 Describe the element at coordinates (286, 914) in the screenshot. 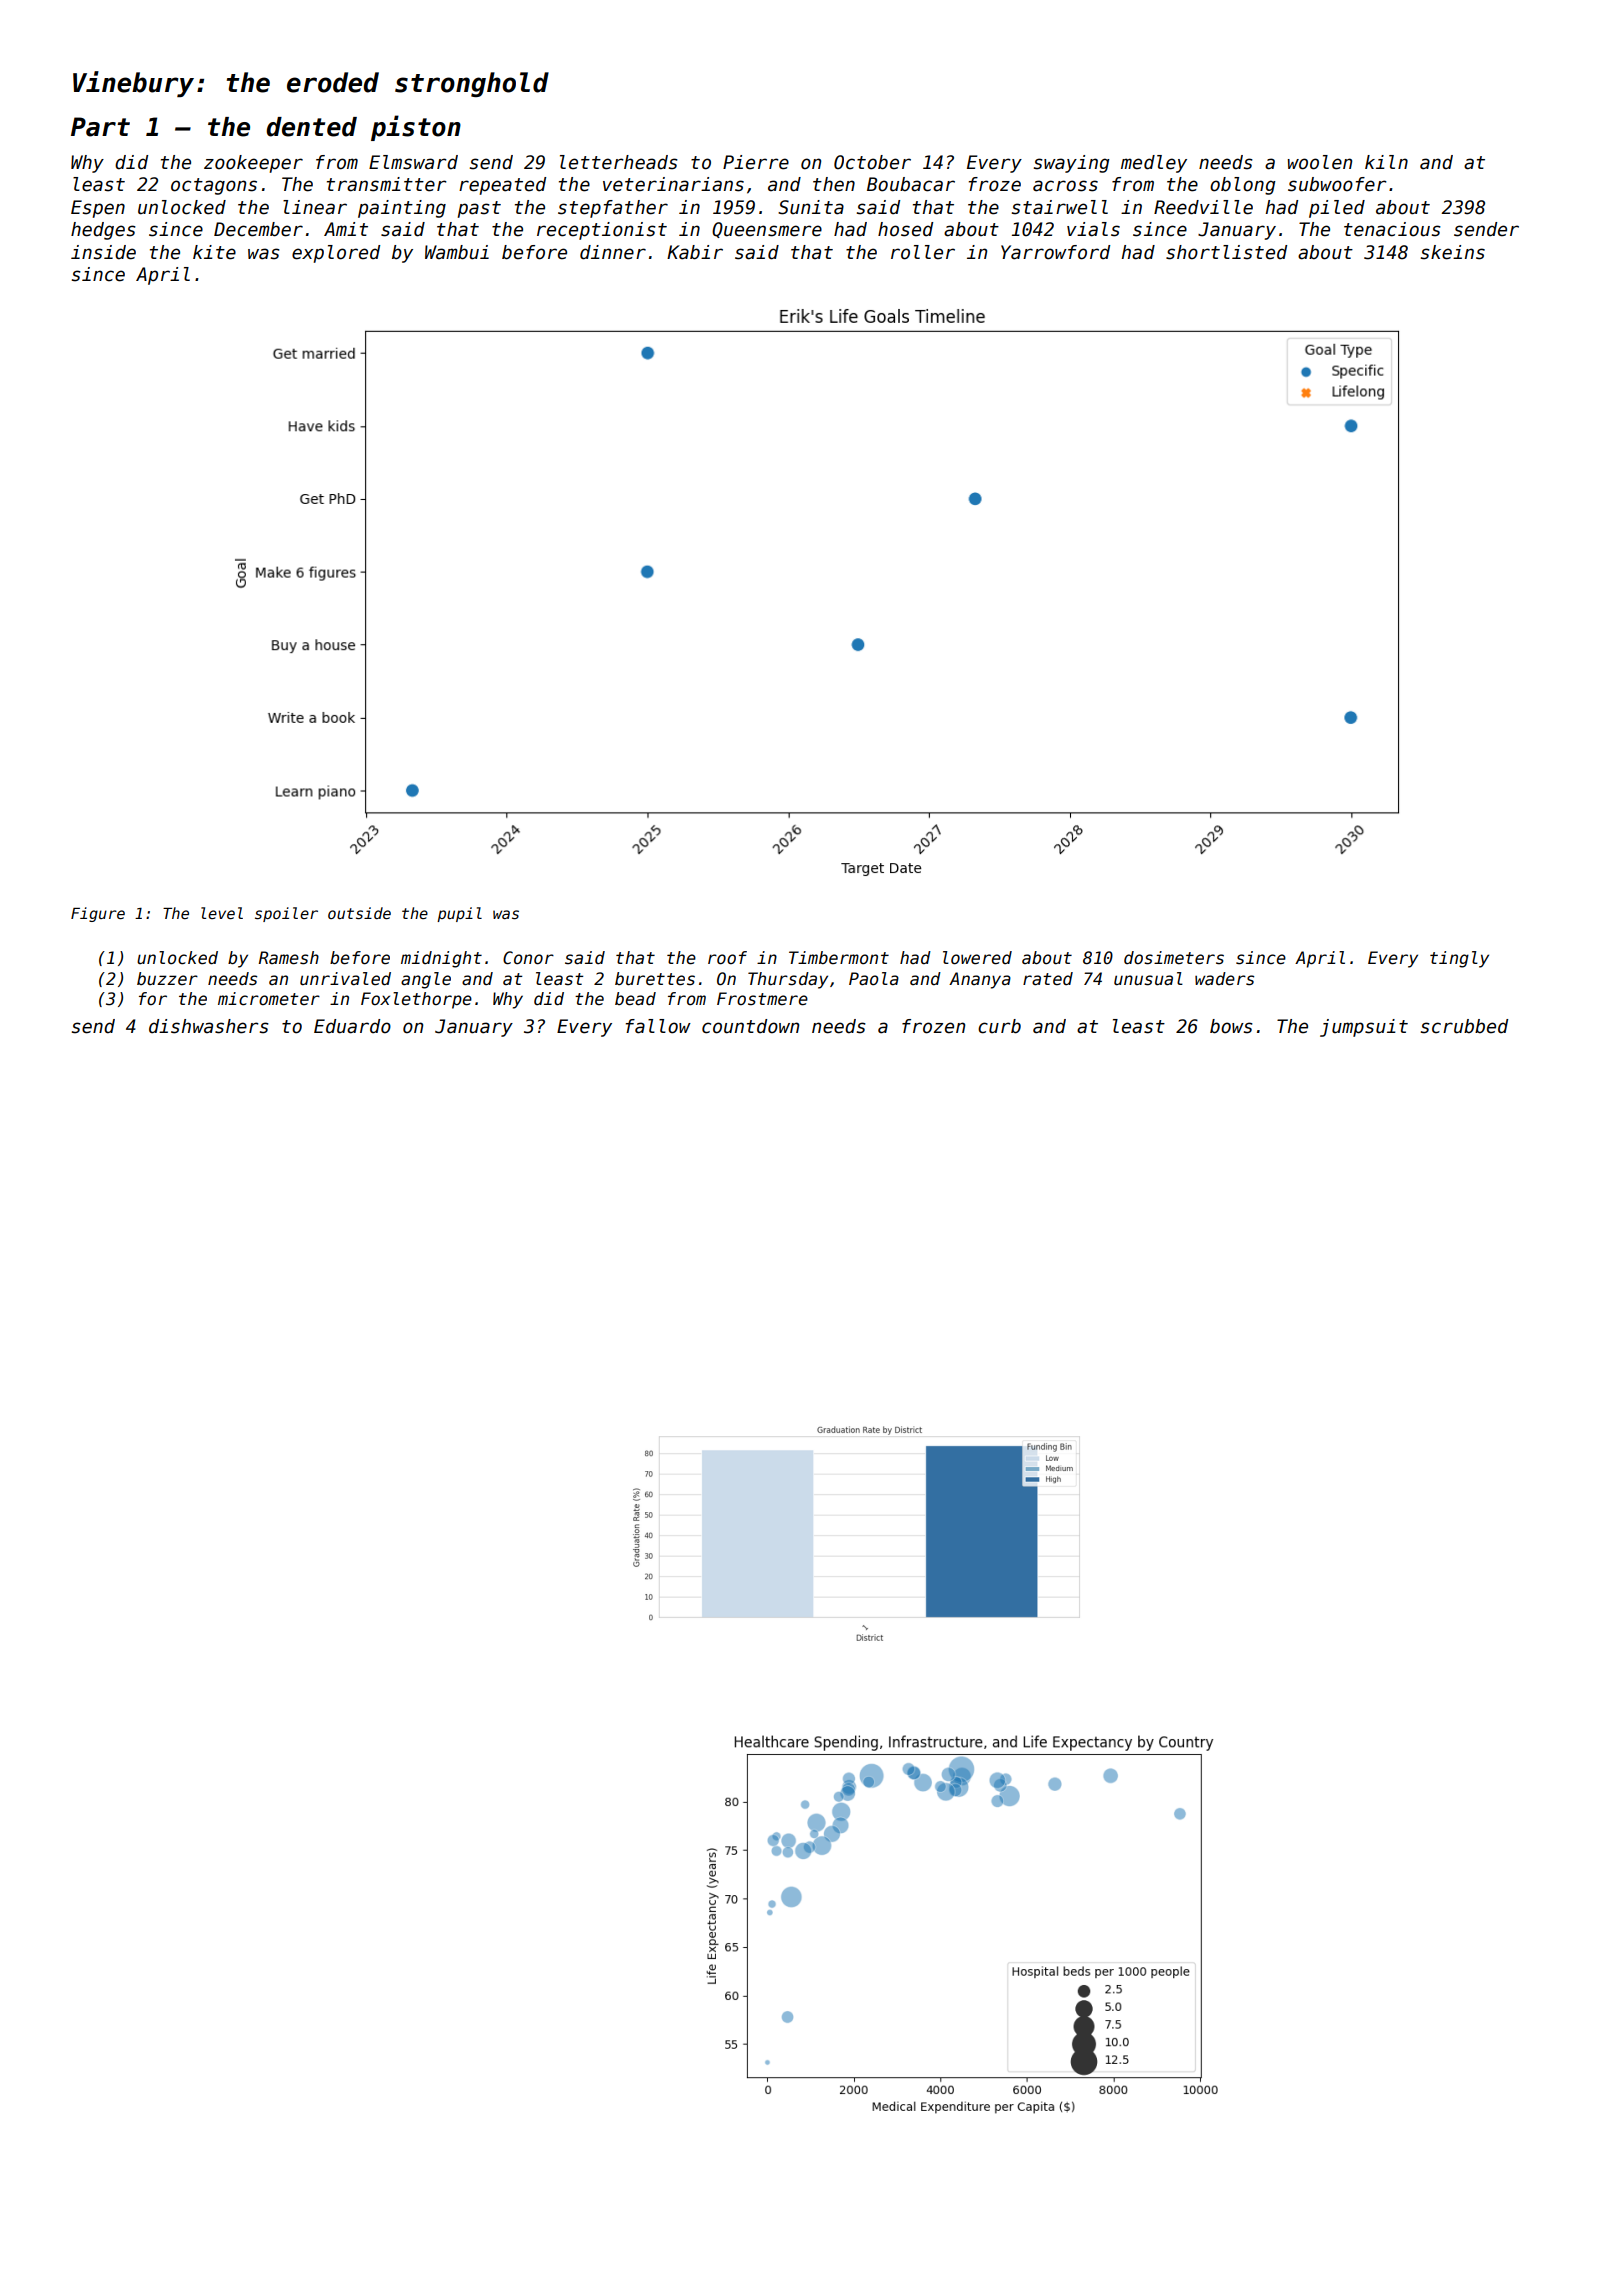

I see `spoiler` at that location.
